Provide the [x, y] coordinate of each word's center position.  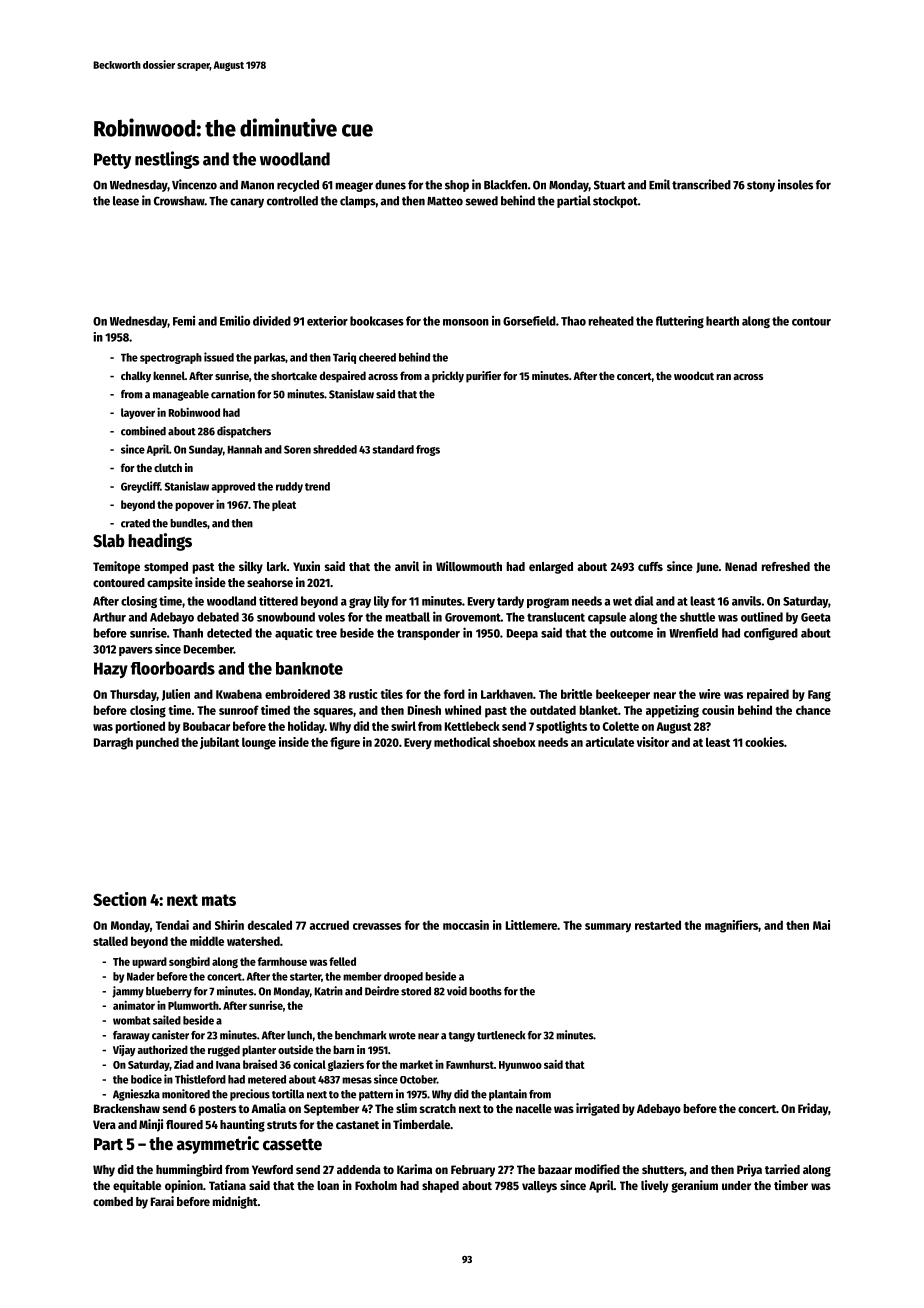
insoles [795, 184]
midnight [235, 1202]
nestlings [167, 160]
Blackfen [505, 185]
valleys [539, 1187]
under [736, 1185]
